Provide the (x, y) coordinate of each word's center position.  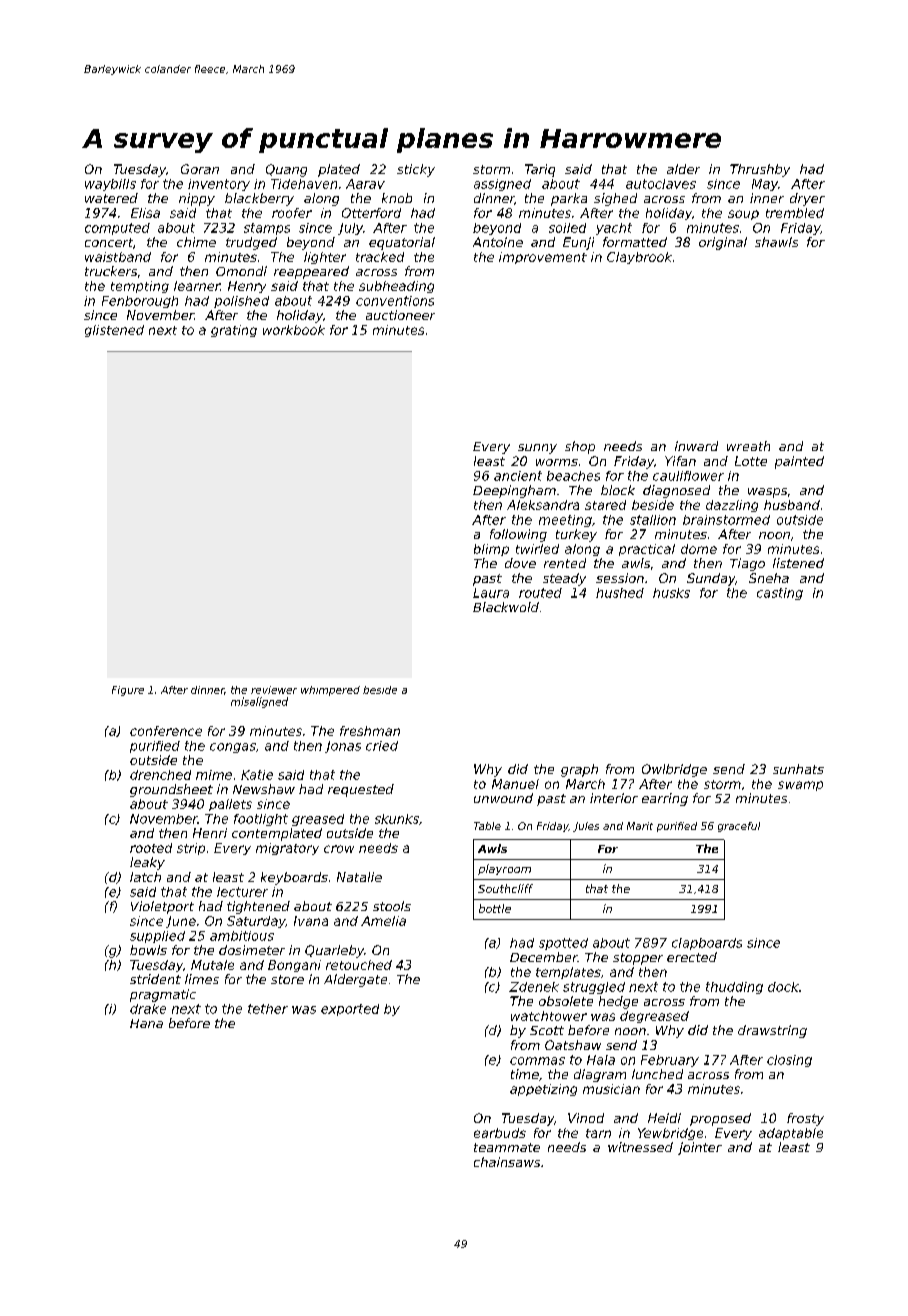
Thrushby (760, 170)
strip (191, 849)
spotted (563, 944)
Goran (200, 169)
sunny (537, 449)
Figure (128, 691)
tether (268, 1009)
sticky (416, 170)
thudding (734, 988)
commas (537, 1061)
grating (234, 331)
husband (792, 505)
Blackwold (506, 607)
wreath (748, 446)
